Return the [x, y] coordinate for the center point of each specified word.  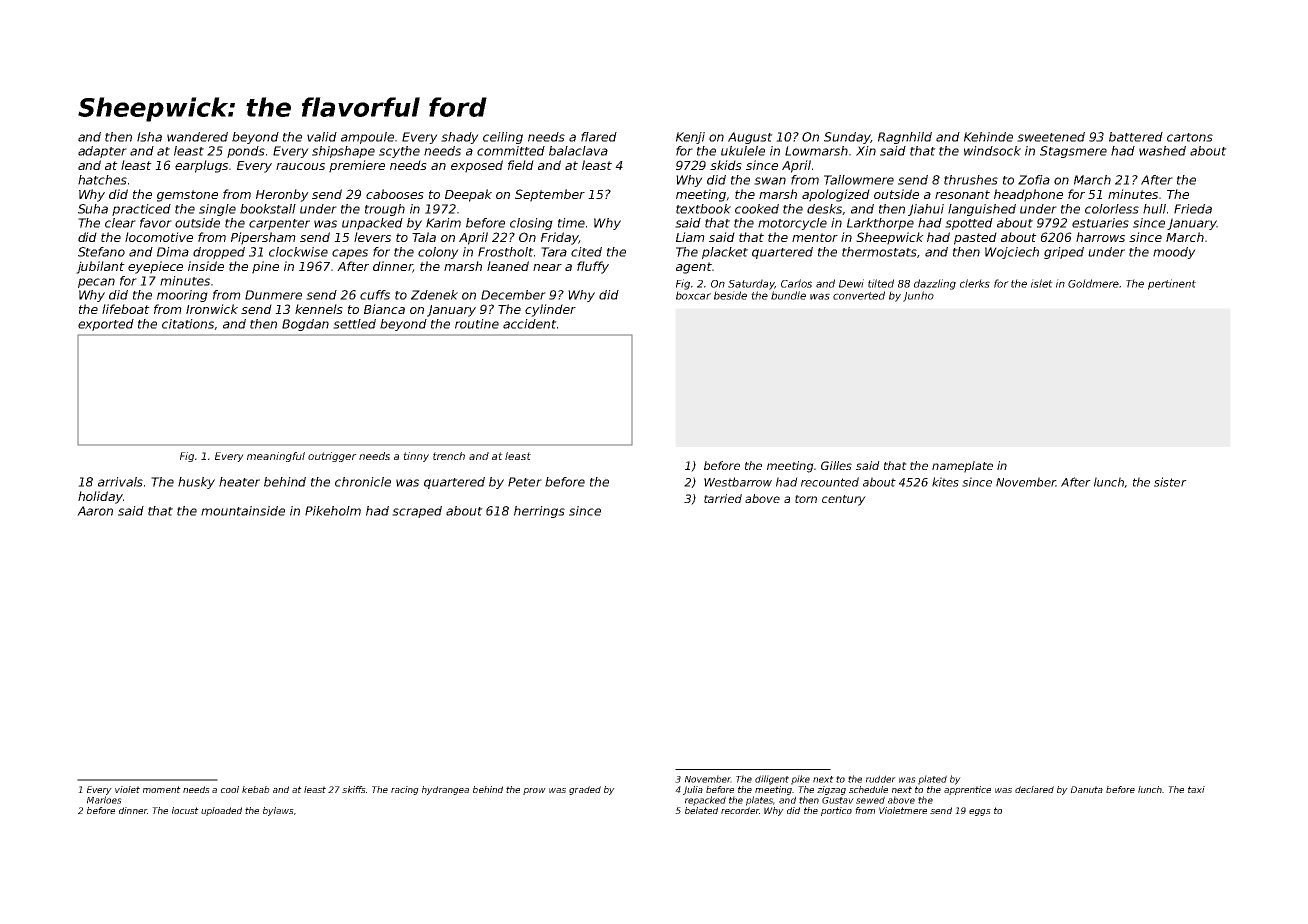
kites [945, 482]
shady [460, 138]
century [844, 500]
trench [449, 456]
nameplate [962, 467]
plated [932, 780]
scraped [417, 512]
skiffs [354, 789]
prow [534, 791]
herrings [539, 512]
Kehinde [988, 137]
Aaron [95, 511]
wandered [197, 137]
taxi [1196, 789]
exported [106, 325]
